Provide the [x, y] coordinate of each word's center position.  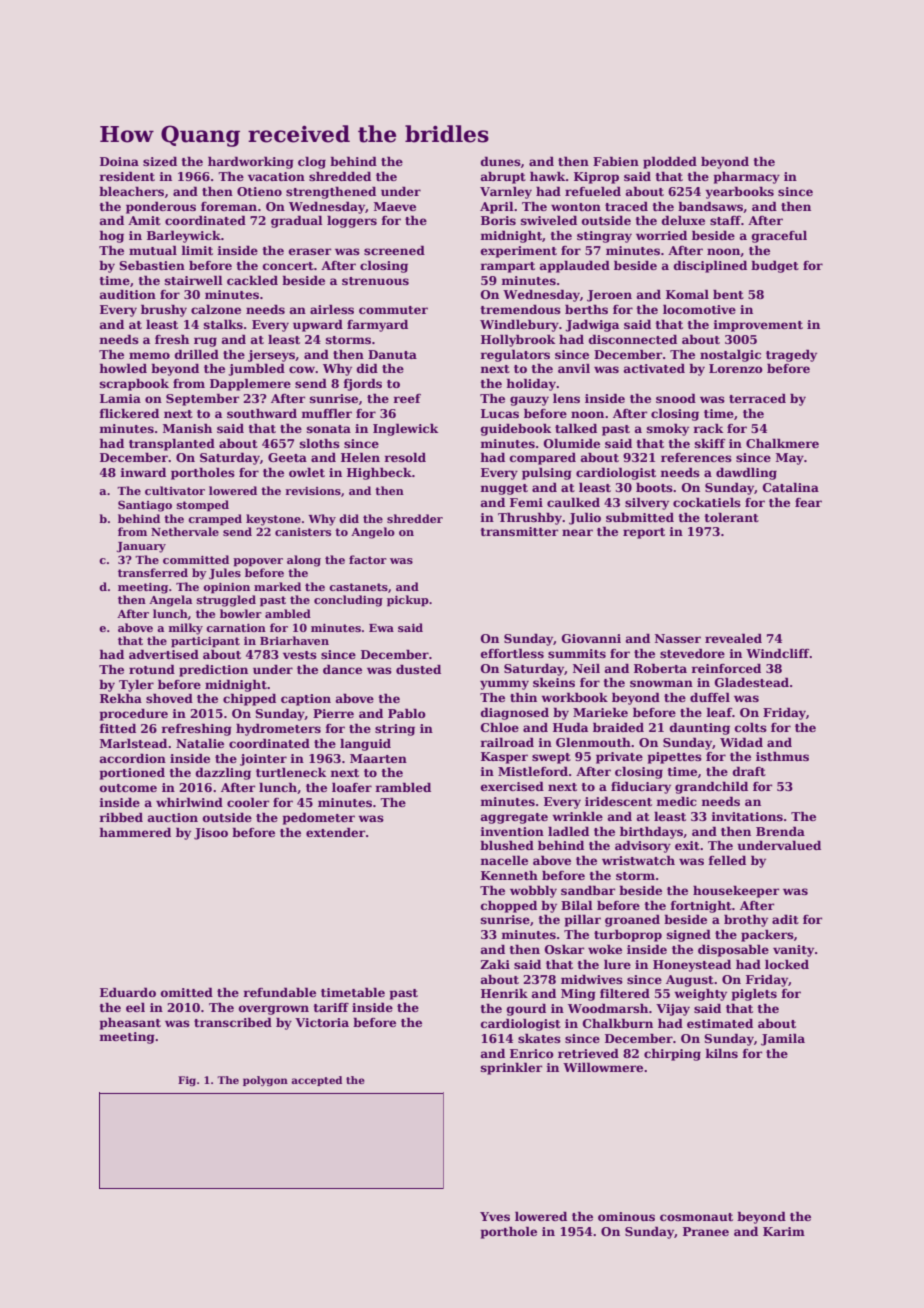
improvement [758, 326]
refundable [279, 992]
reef [407, 398]
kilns [721, 1053]
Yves [495, 1216]
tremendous [521, 309]
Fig [187, 1081]
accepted [316, 1081]
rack [708, 428]
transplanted [172, 444]
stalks [223, 324]
